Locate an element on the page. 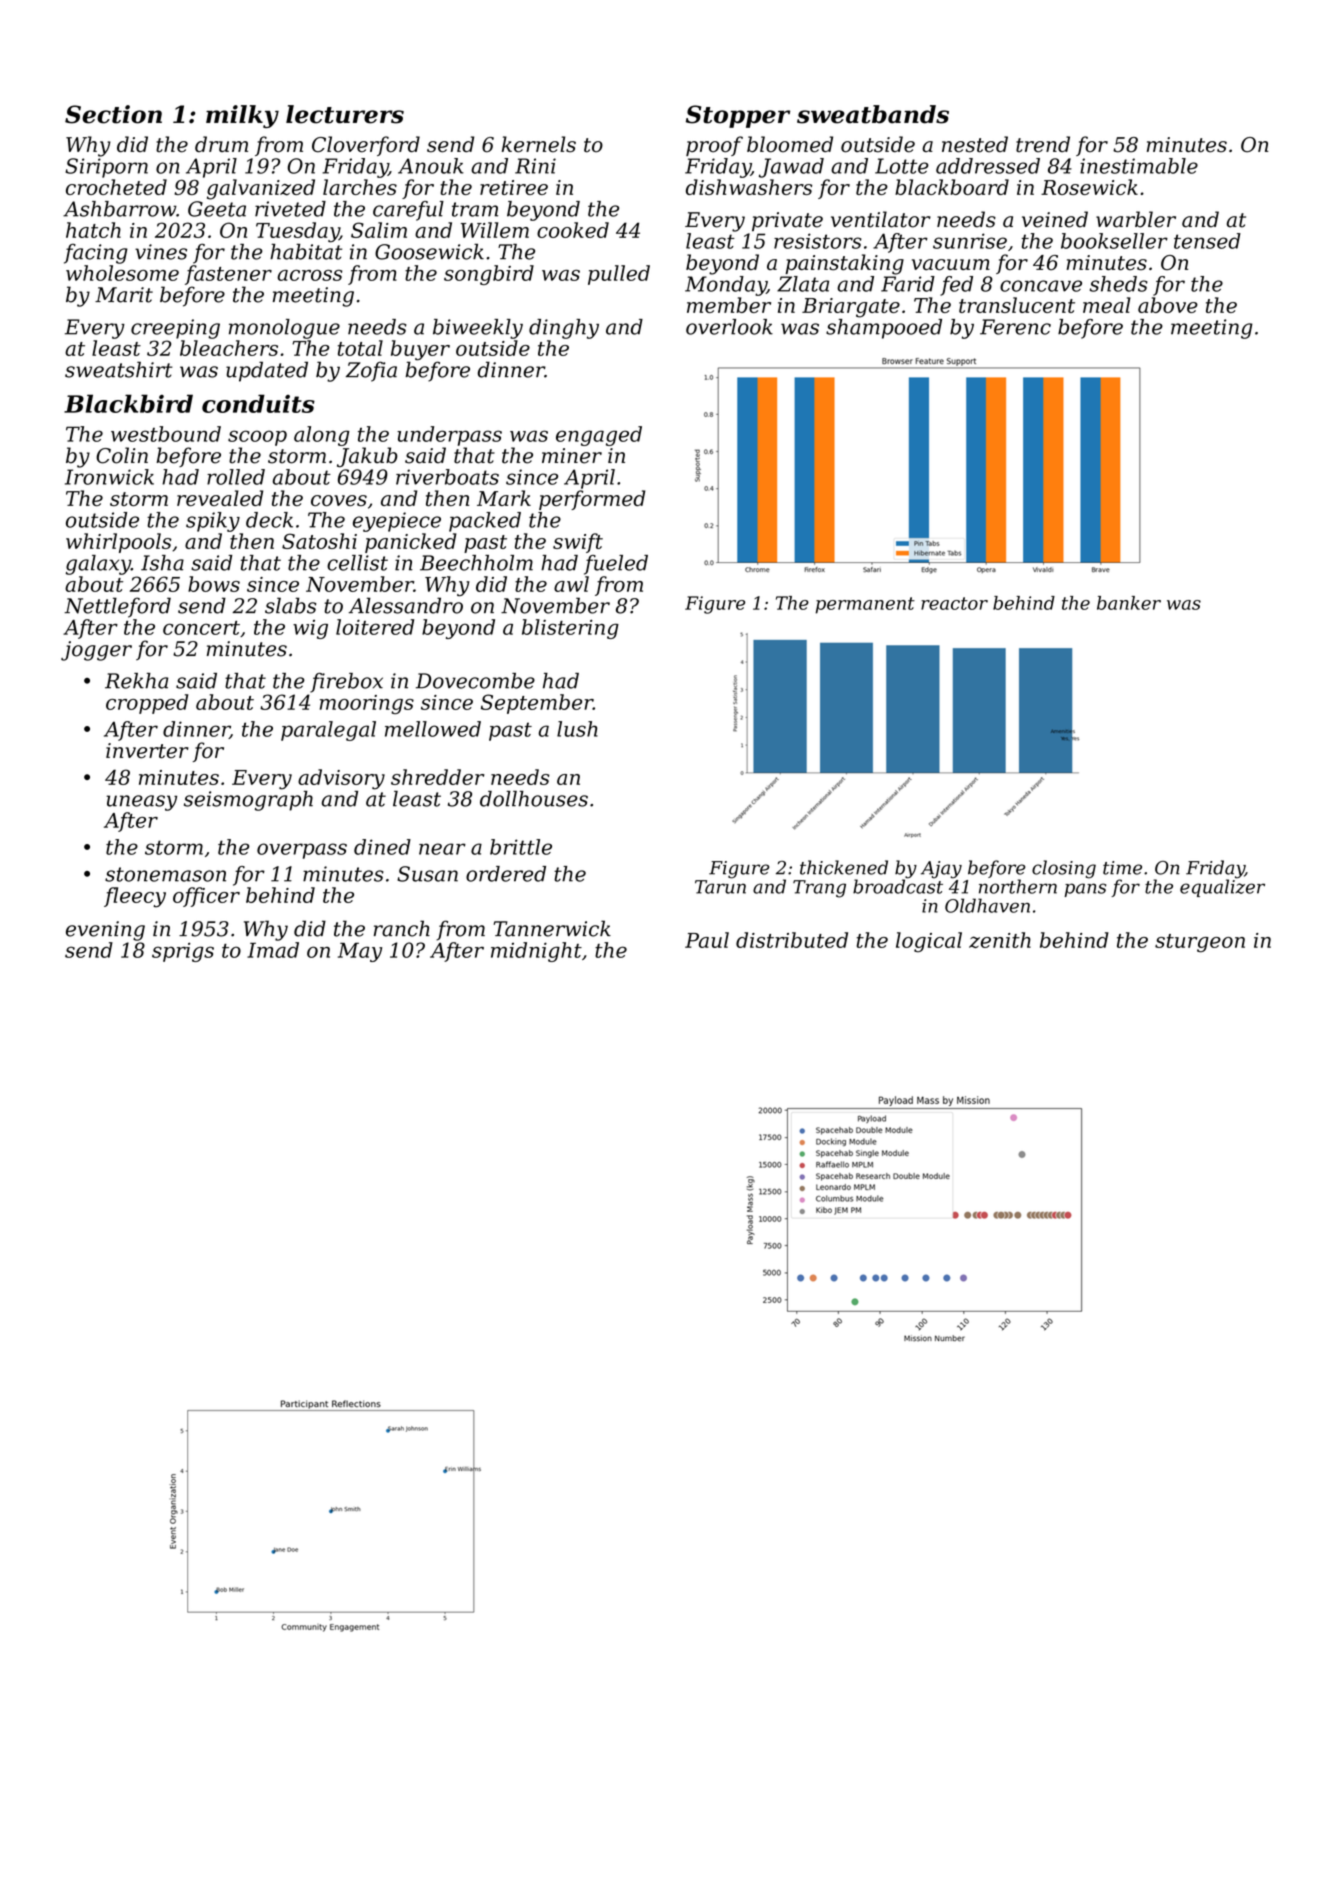 The image size is (1338, 1893). inestimable is located at coordinates (1139, 166).
